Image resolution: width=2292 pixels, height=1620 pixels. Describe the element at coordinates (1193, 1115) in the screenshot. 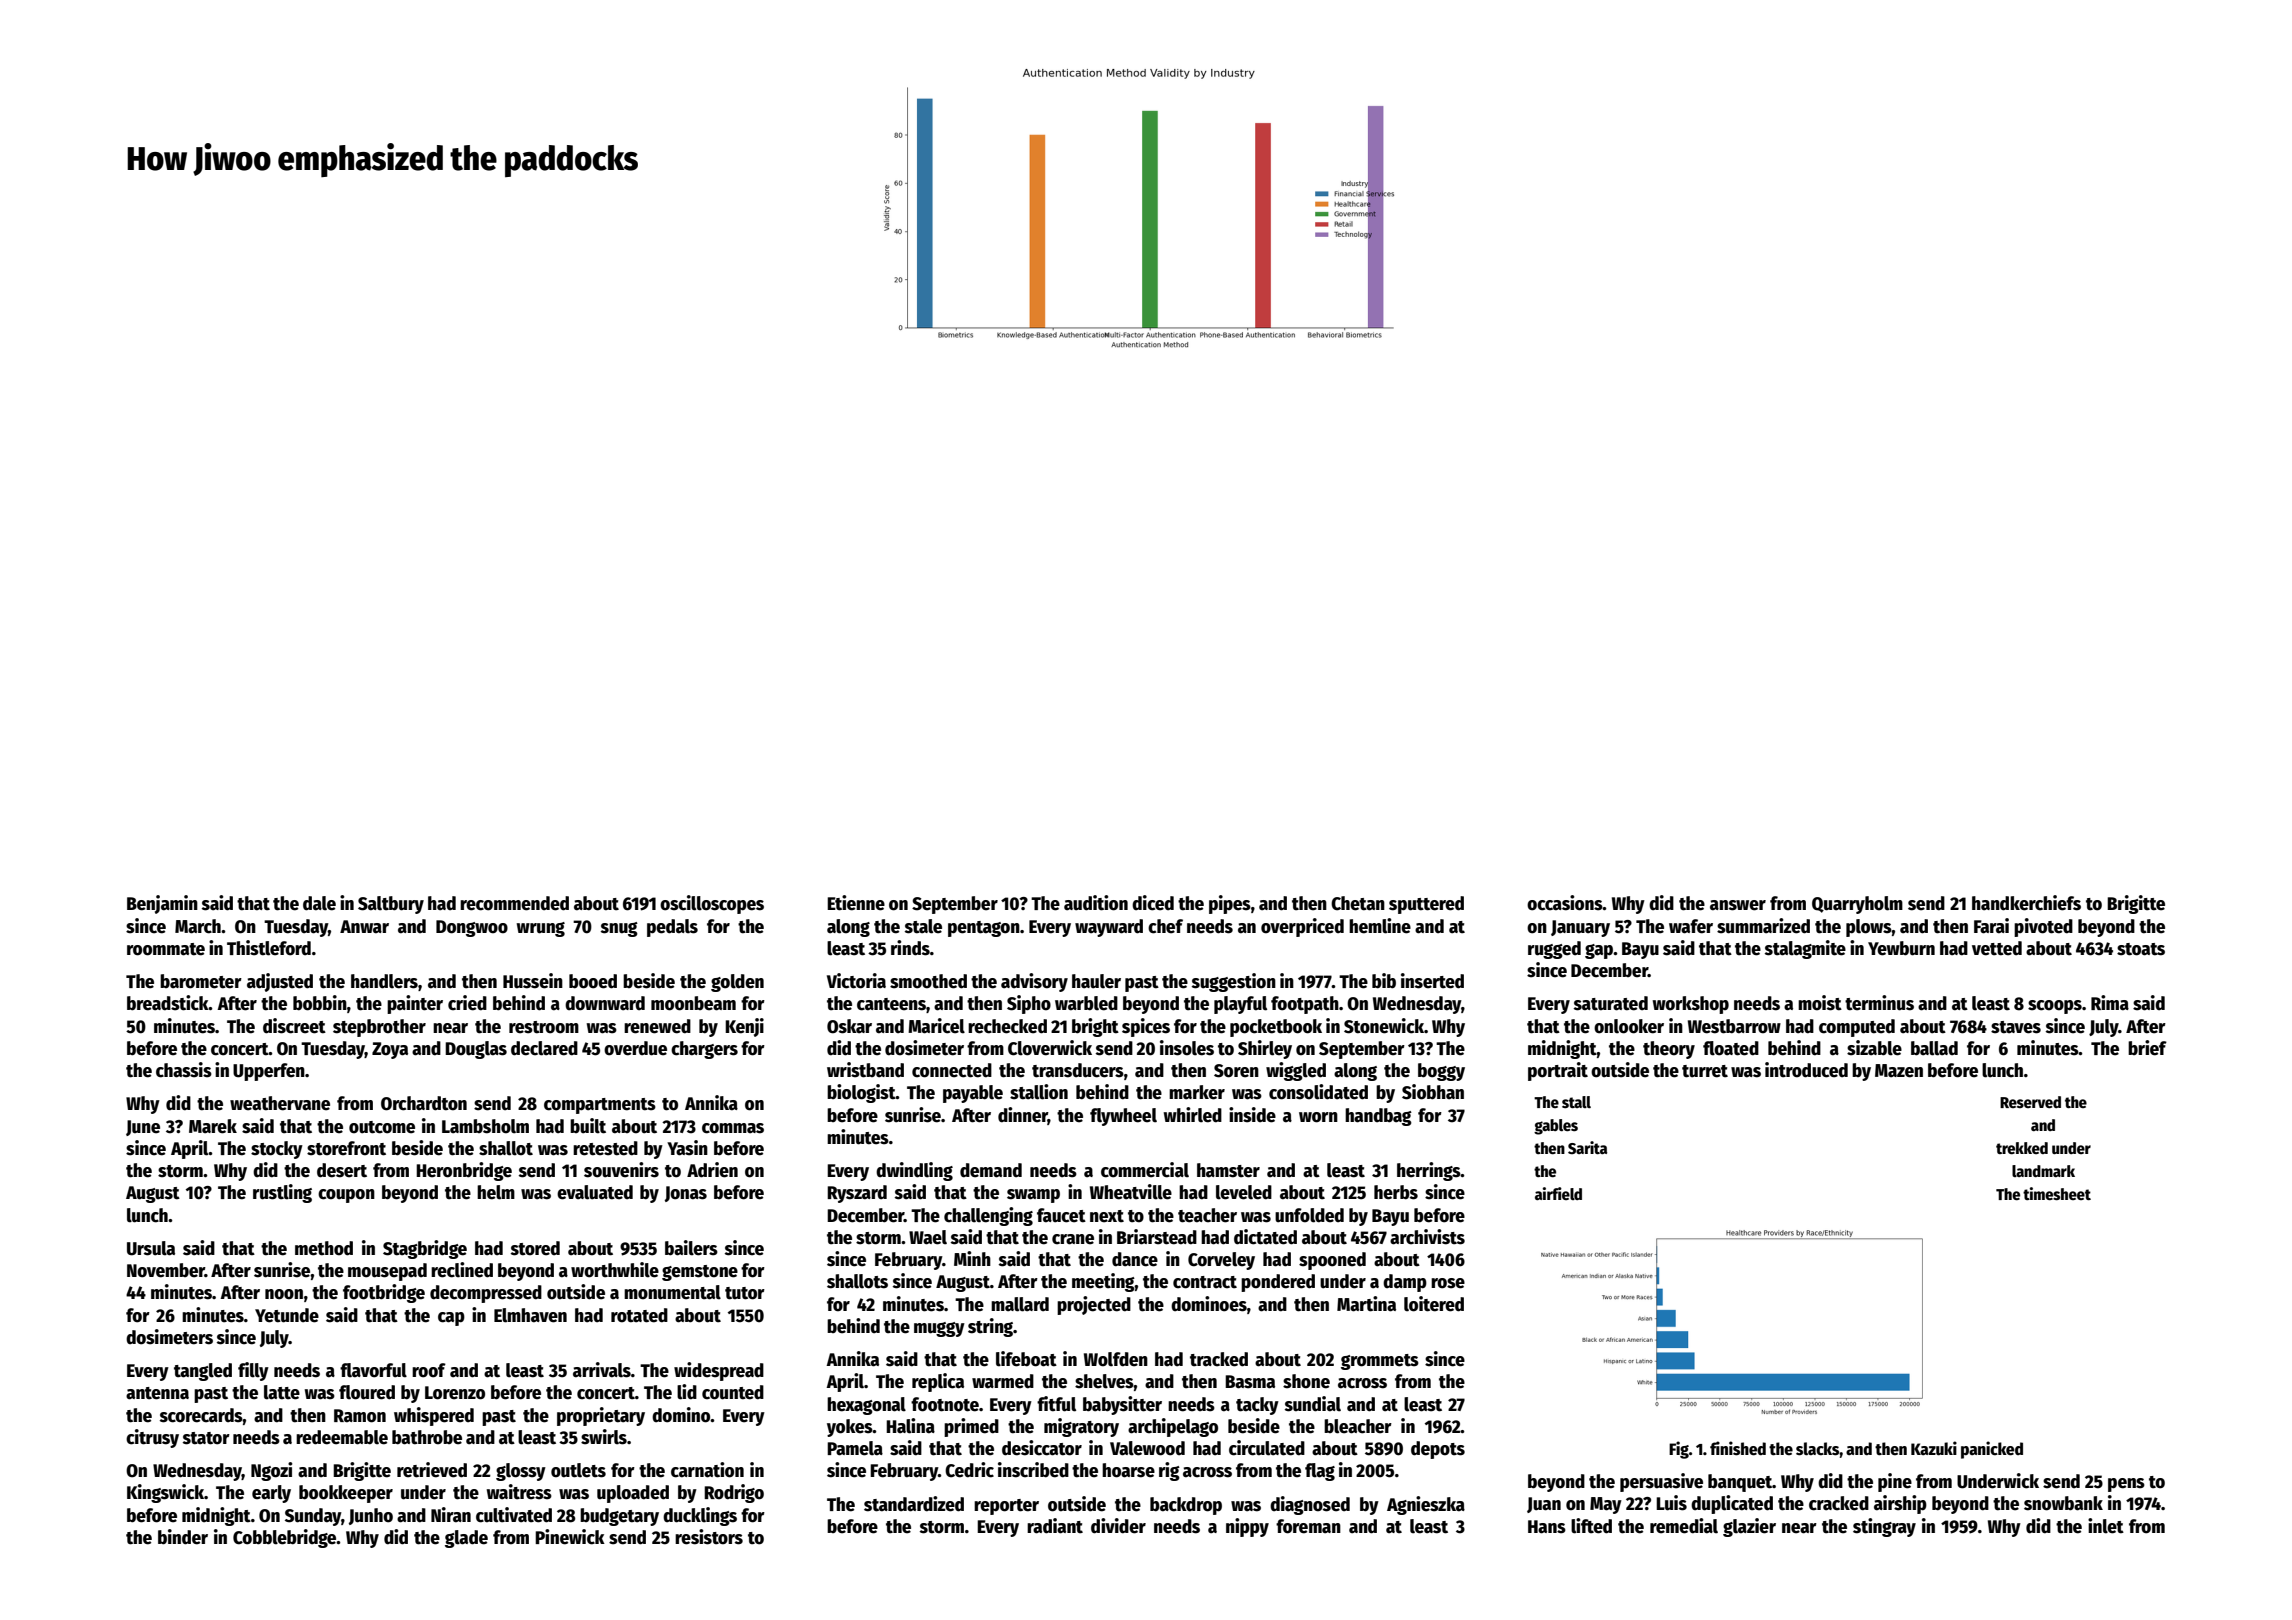

I see `whirled` at that location.
